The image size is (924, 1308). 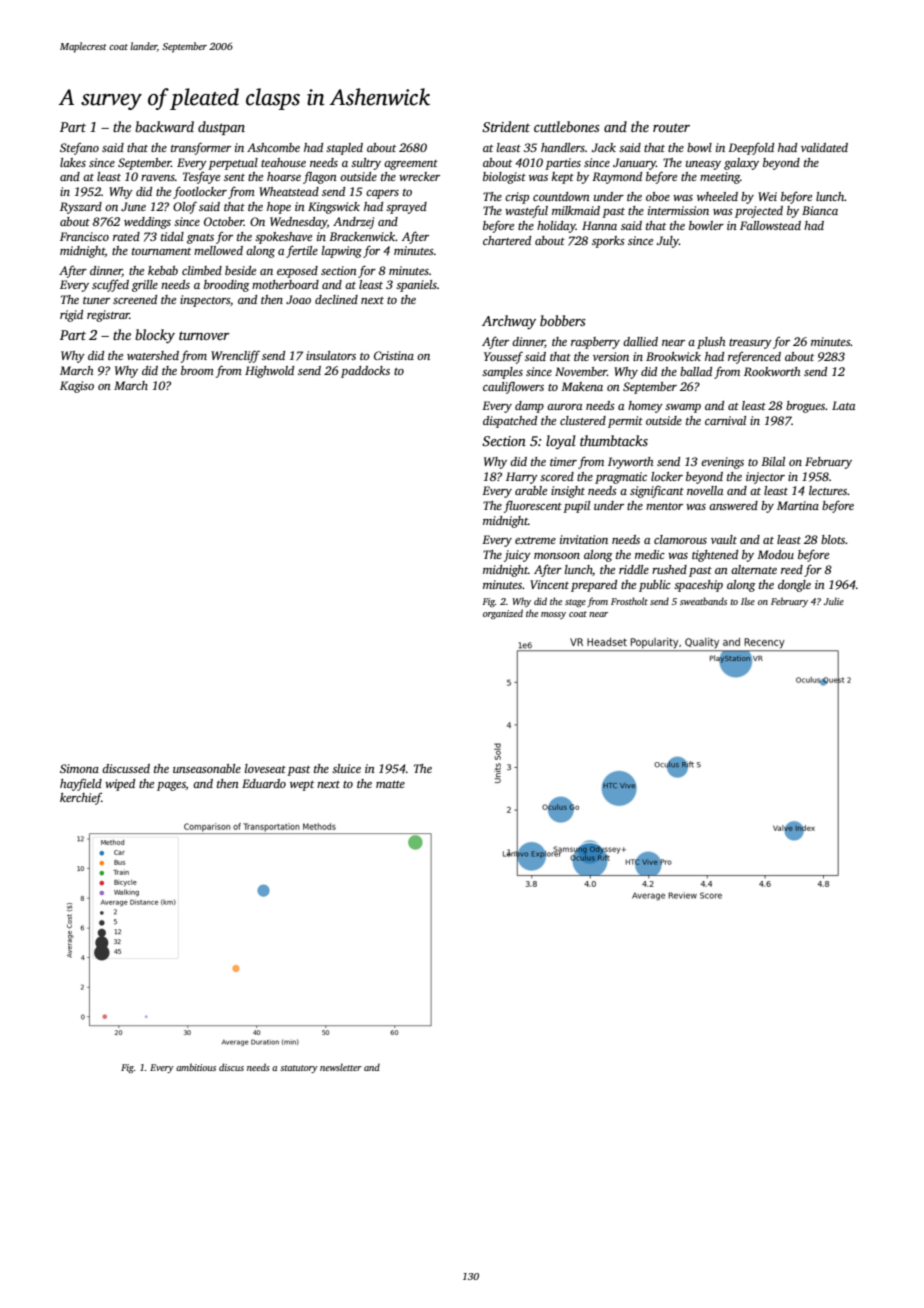 I want to click on Julie, so click(x=834, y=601).
